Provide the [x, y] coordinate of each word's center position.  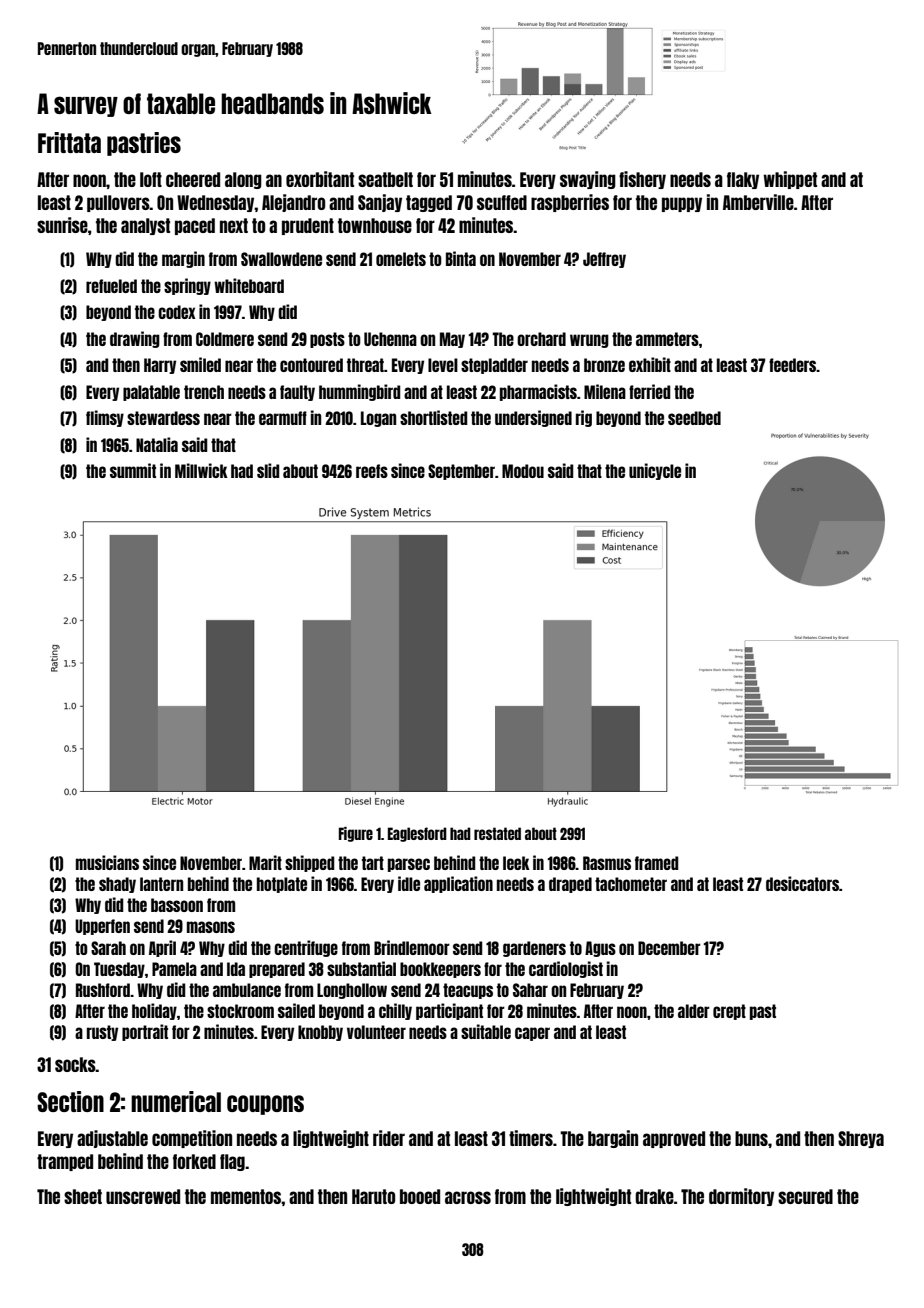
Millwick [201, 470]
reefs [372, 471]
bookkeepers [440, 970]
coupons [265, 1105]
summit [133, 470]
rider [389, 1138]
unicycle [655, 471]
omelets [401, 259]
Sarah [108, 948]
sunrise [62, 225]
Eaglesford [417, 834]
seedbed [694, 418]
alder [694, 1011]
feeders [793, 365]
